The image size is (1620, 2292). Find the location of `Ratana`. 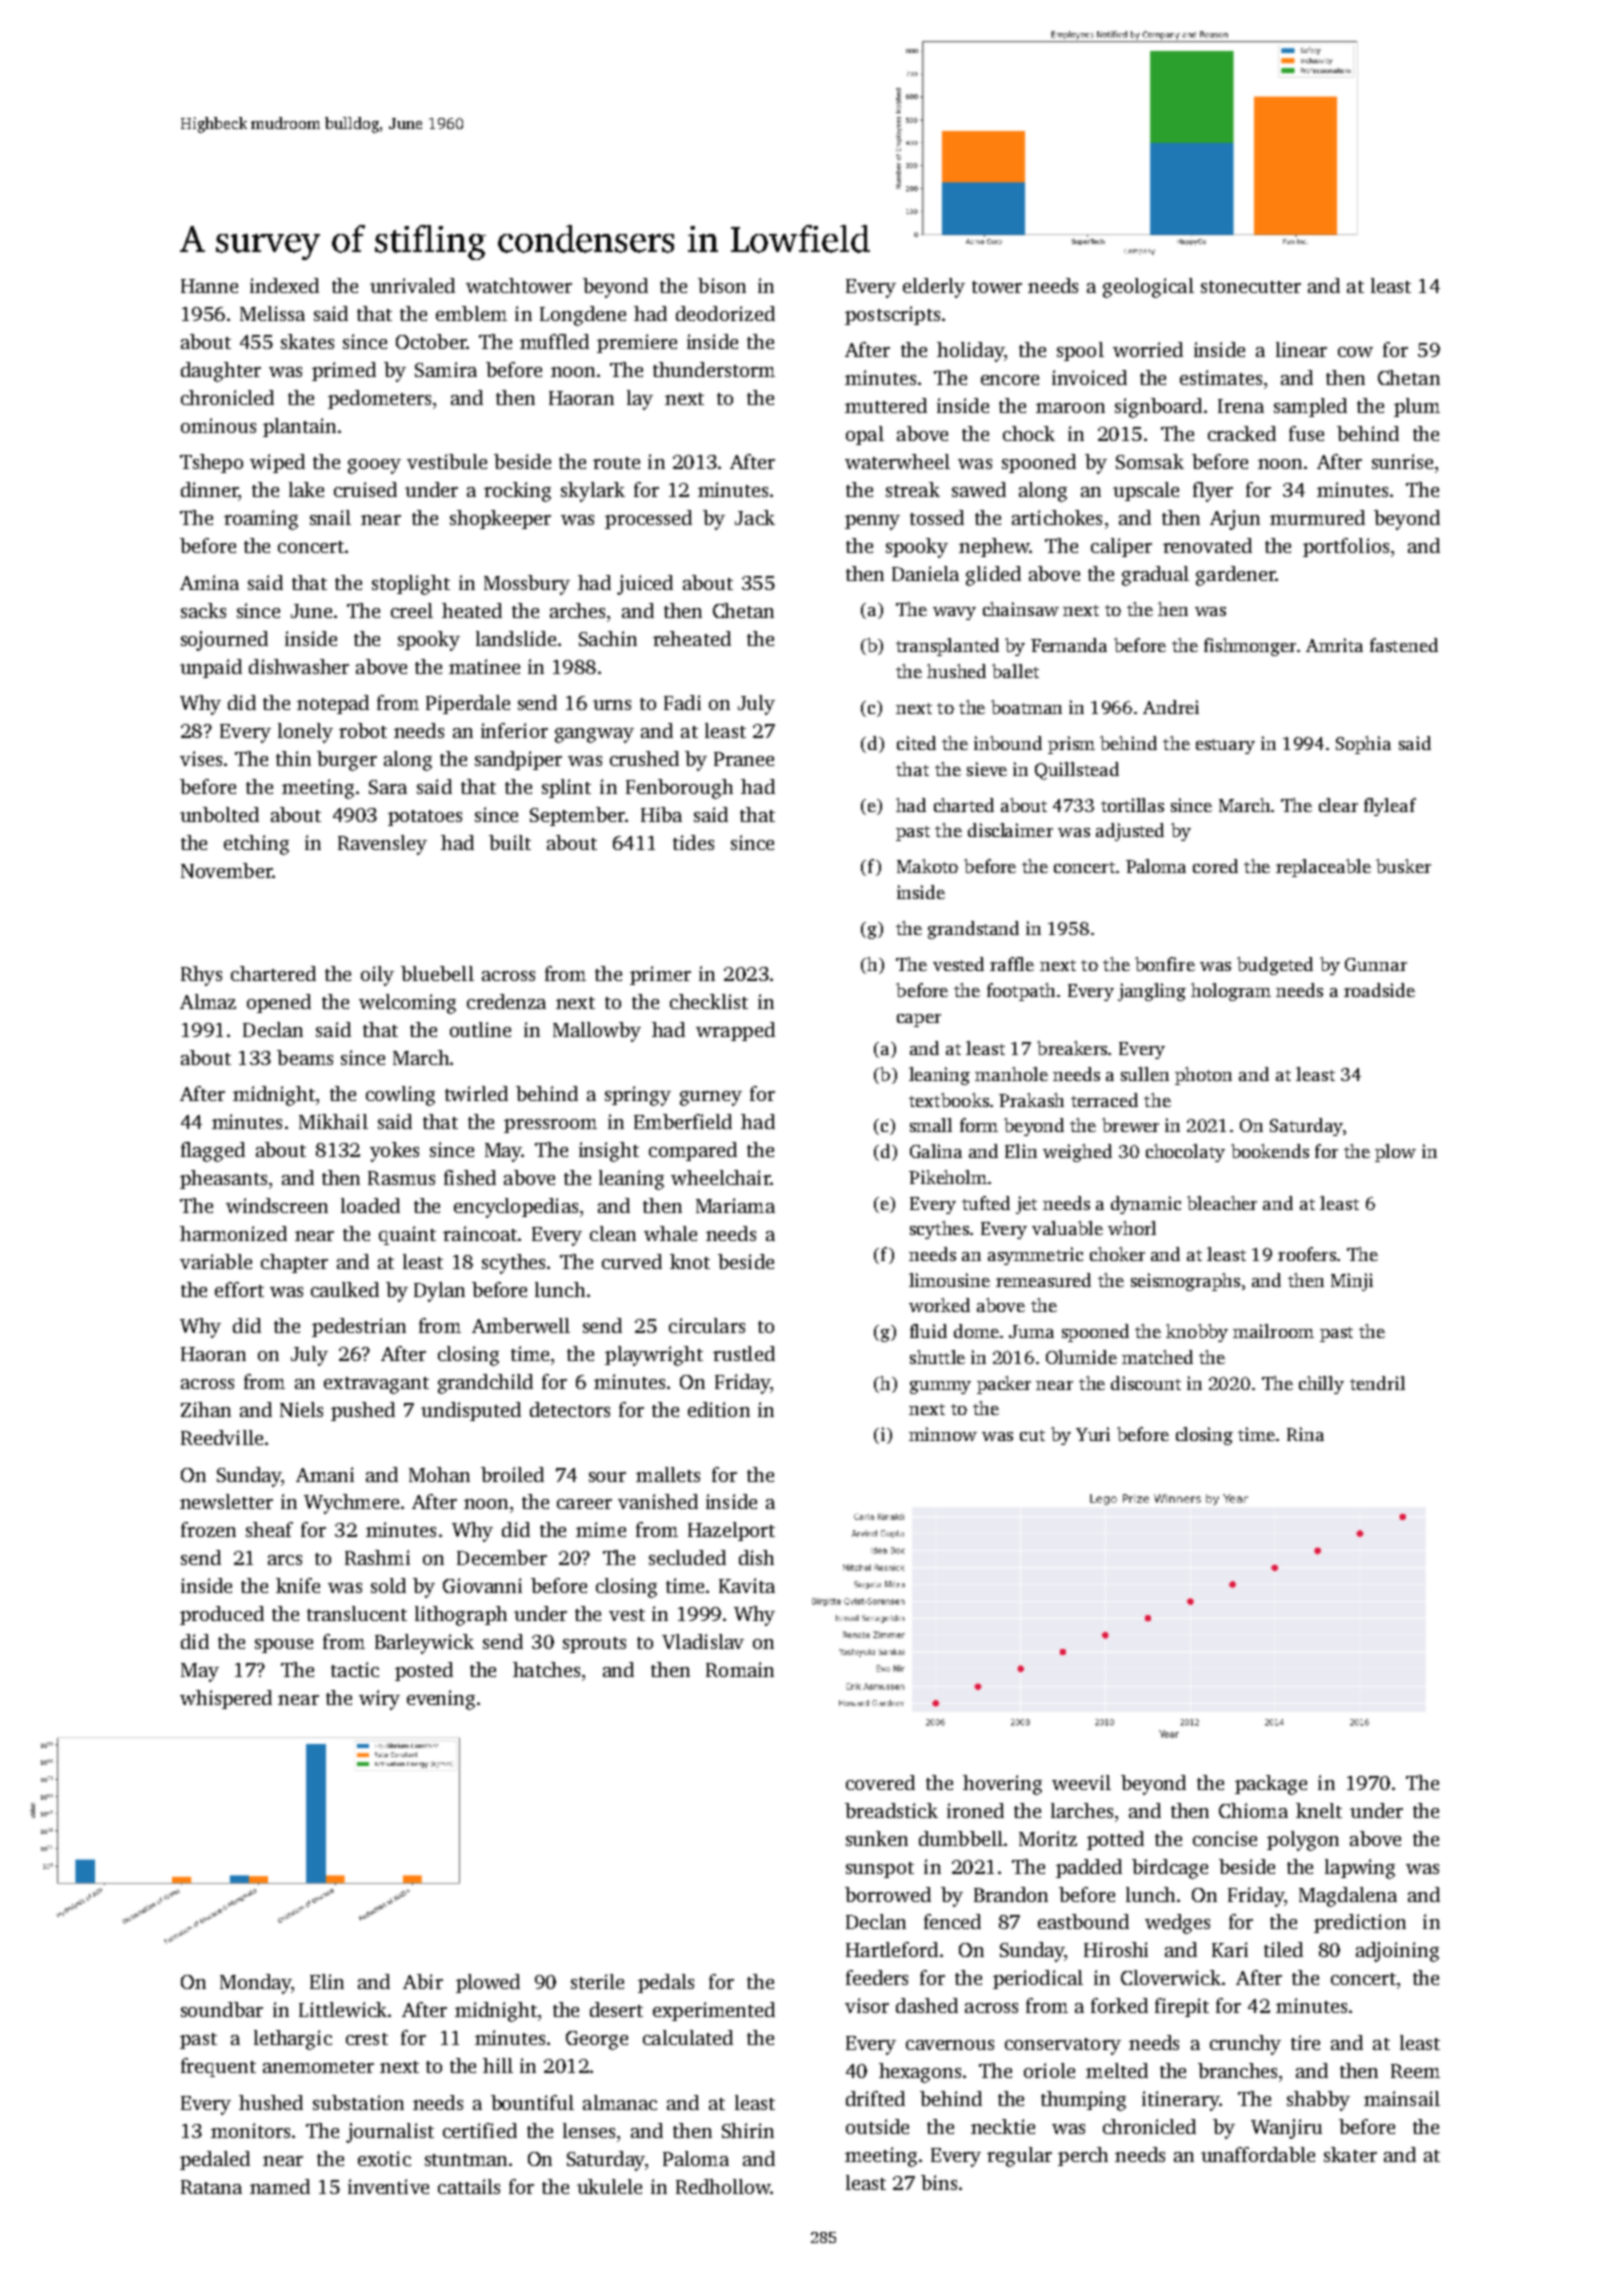

Ratana is located at coordinates (211, 2187).
